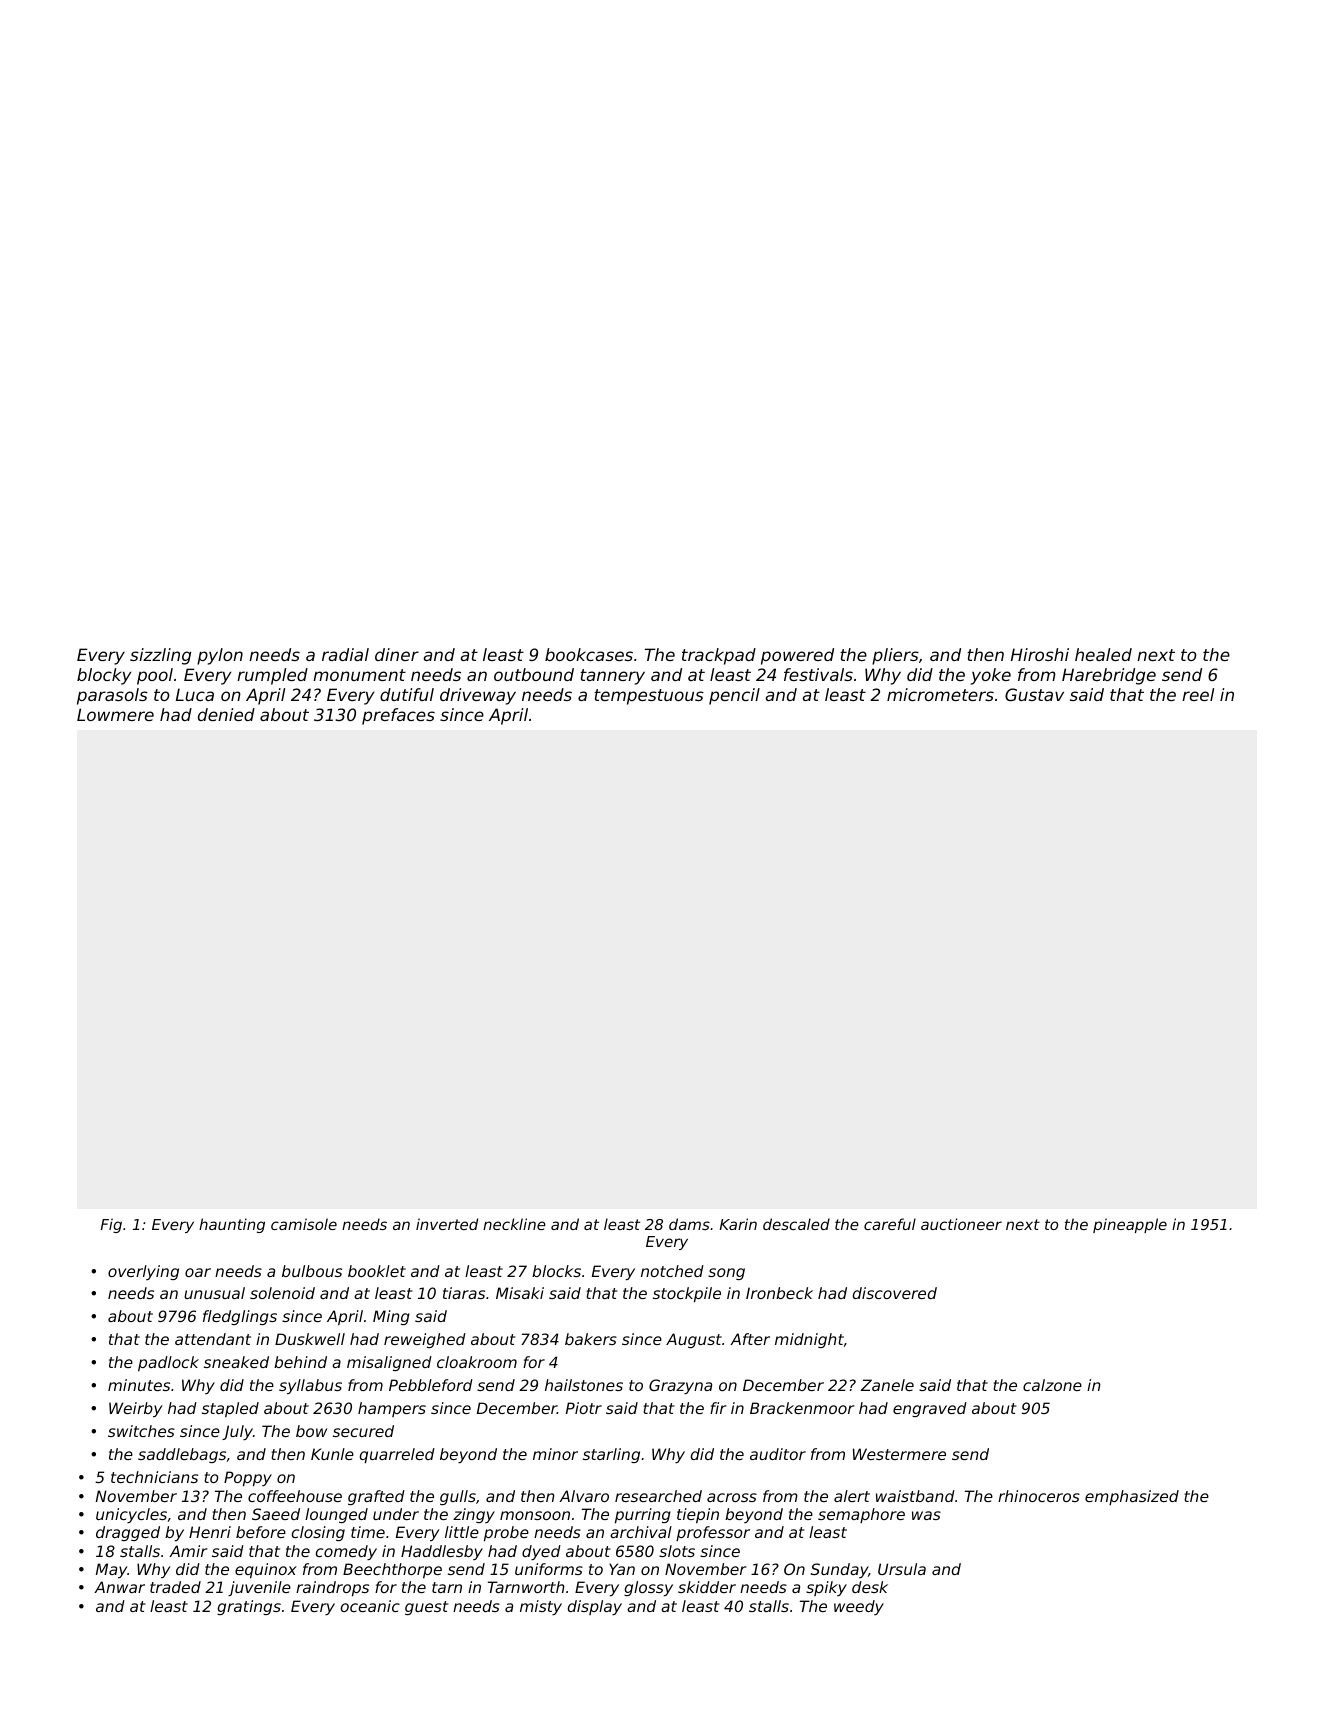 The width and height of the screenshot is (1334, 1727). What do you see at coordinates (1198, 694) in the screenshot?
I see `reel` at bounding box center [1198, 694].
